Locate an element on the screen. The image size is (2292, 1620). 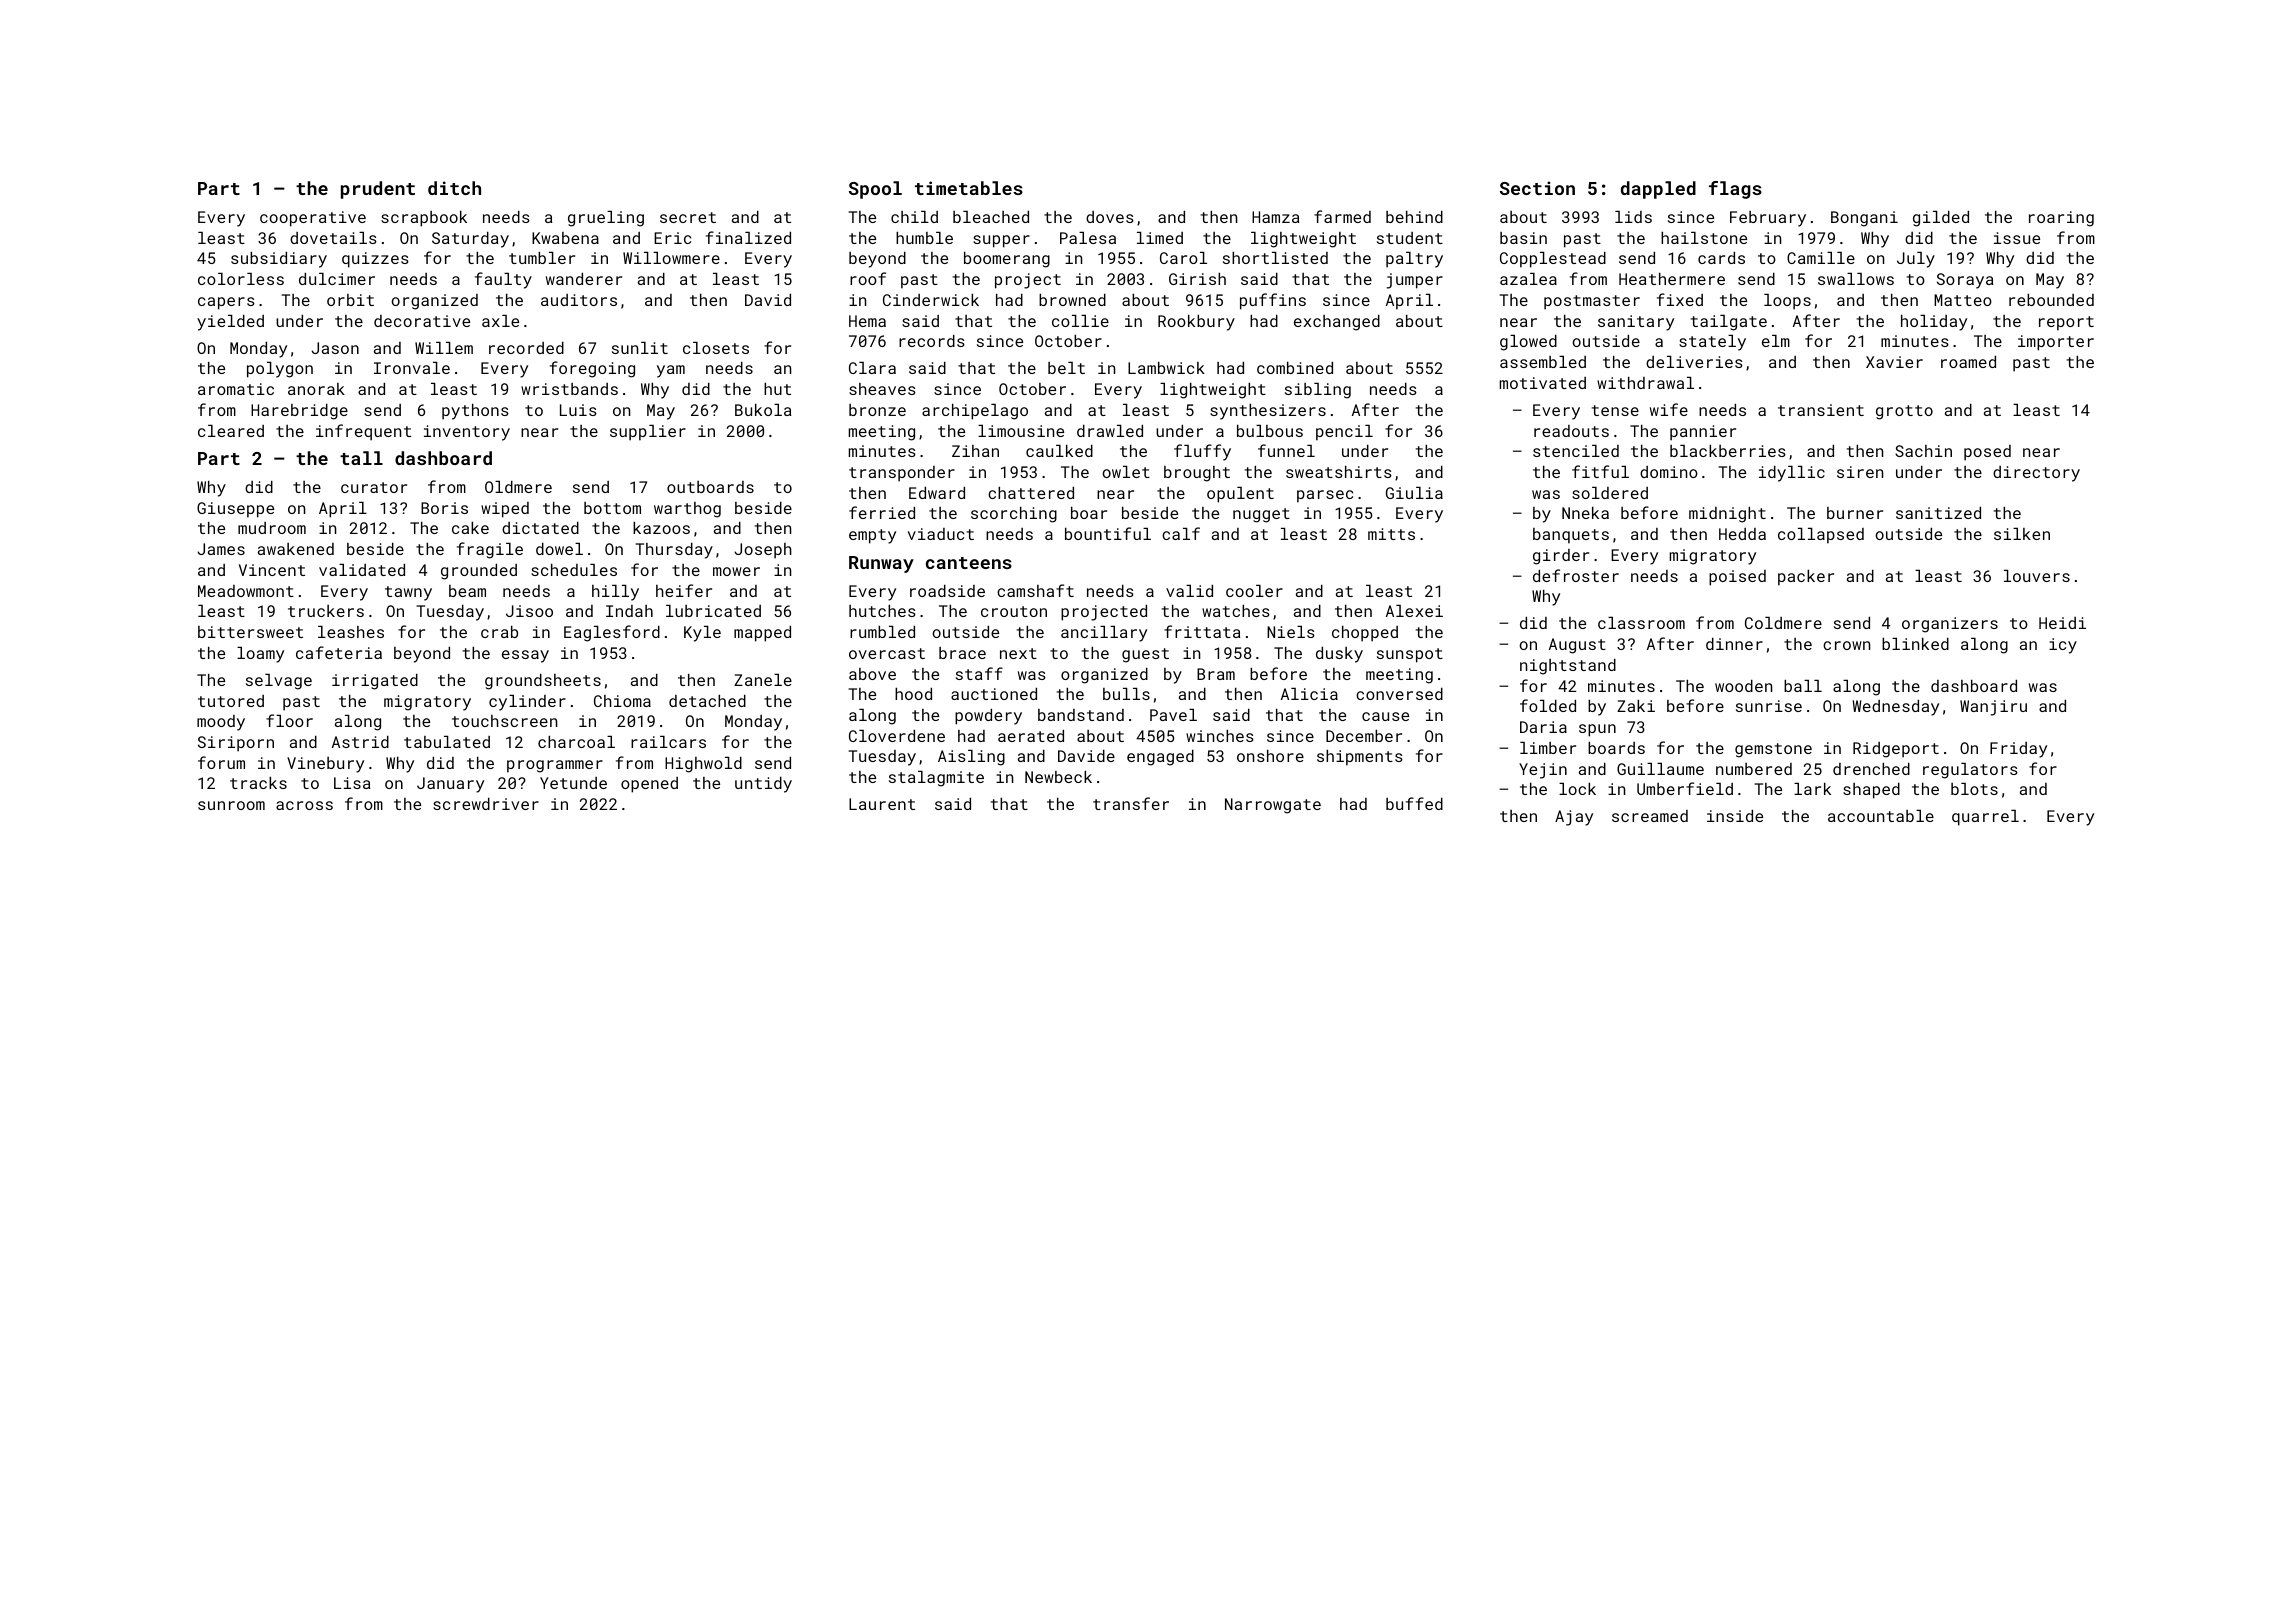
exchanged is located at coordinates (1337, 323).
